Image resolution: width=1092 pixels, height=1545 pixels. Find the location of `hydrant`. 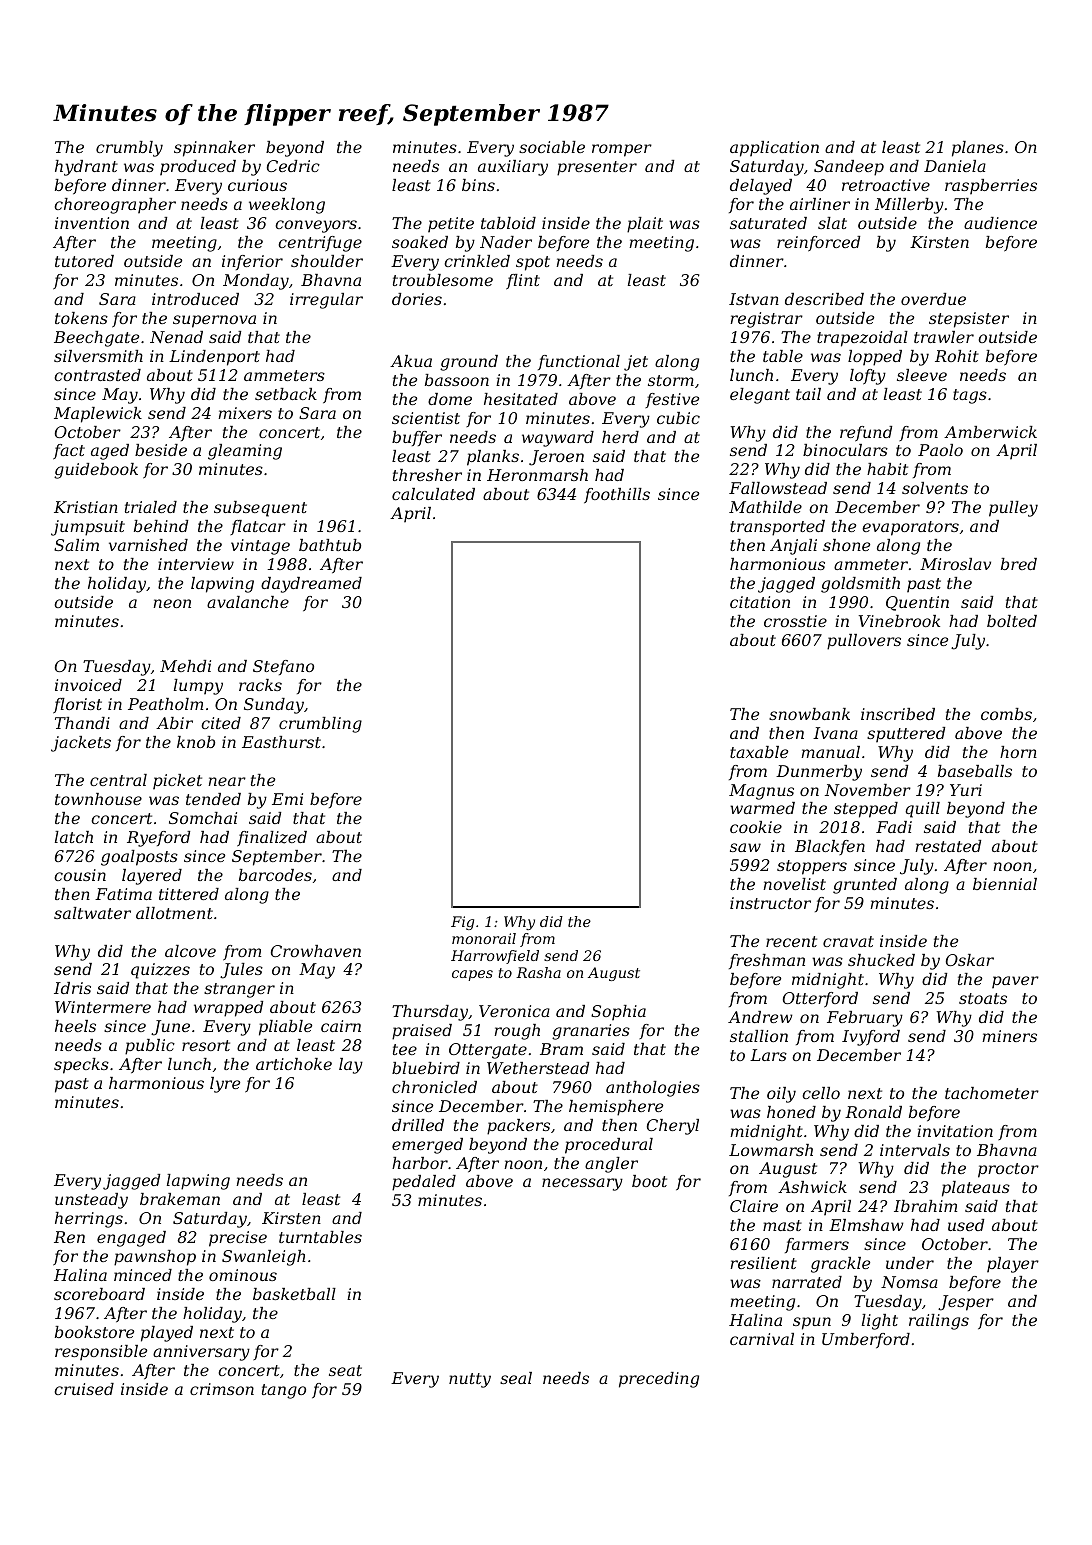

hydrant is located at coordinates (86, 168).
